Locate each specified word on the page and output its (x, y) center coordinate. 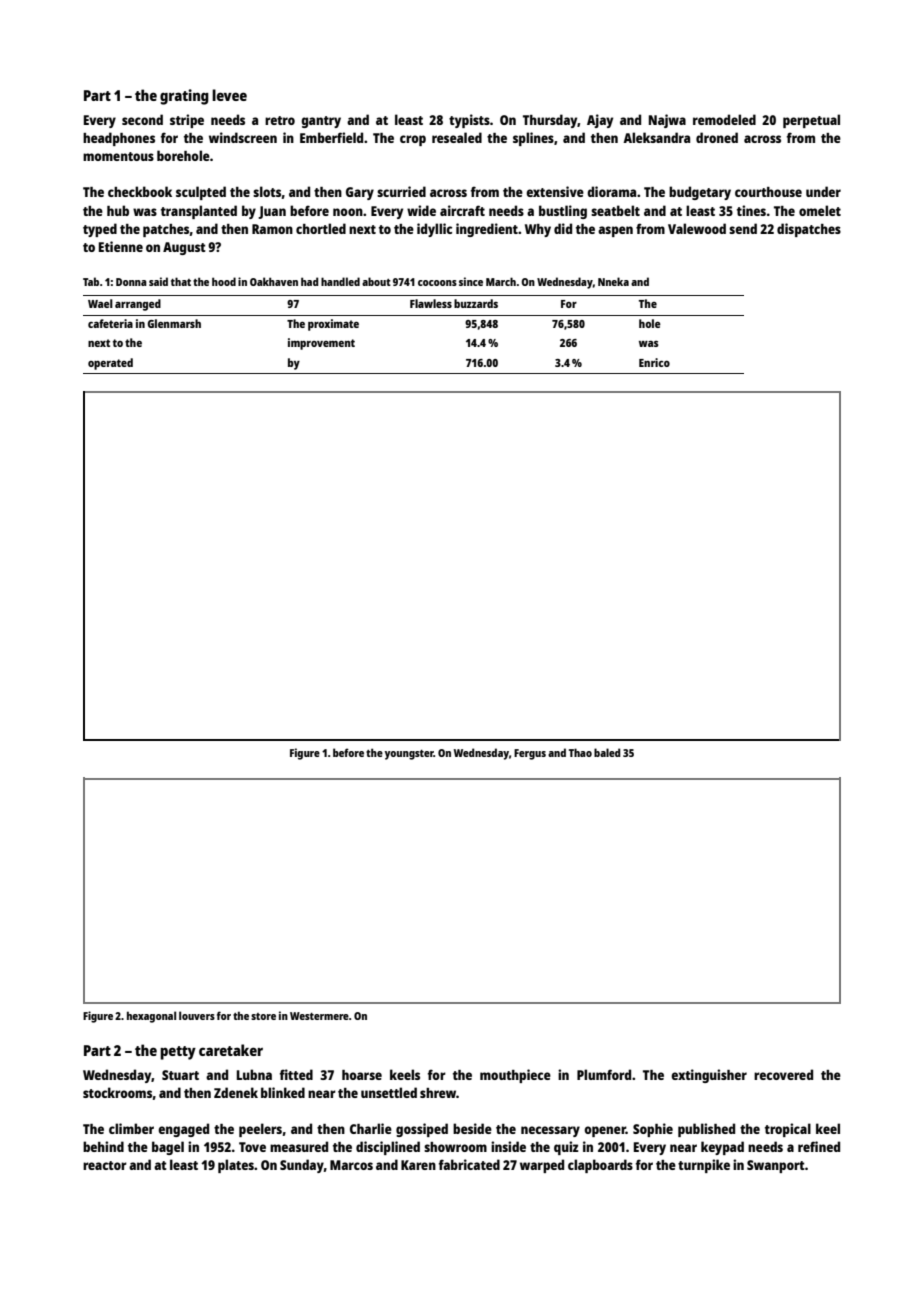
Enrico (654, 362)
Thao (580, 752)
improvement (321, 344)
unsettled (389, 1092)
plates (236, 1166)
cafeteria (110, 323)
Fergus (530, 754)
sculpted (201, 193)
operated (110, 364)
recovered (783, 1074)
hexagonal (151, 1017)
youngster (409, 755)
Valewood (697, 228)
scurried (401, 191)
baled (607, 752)
